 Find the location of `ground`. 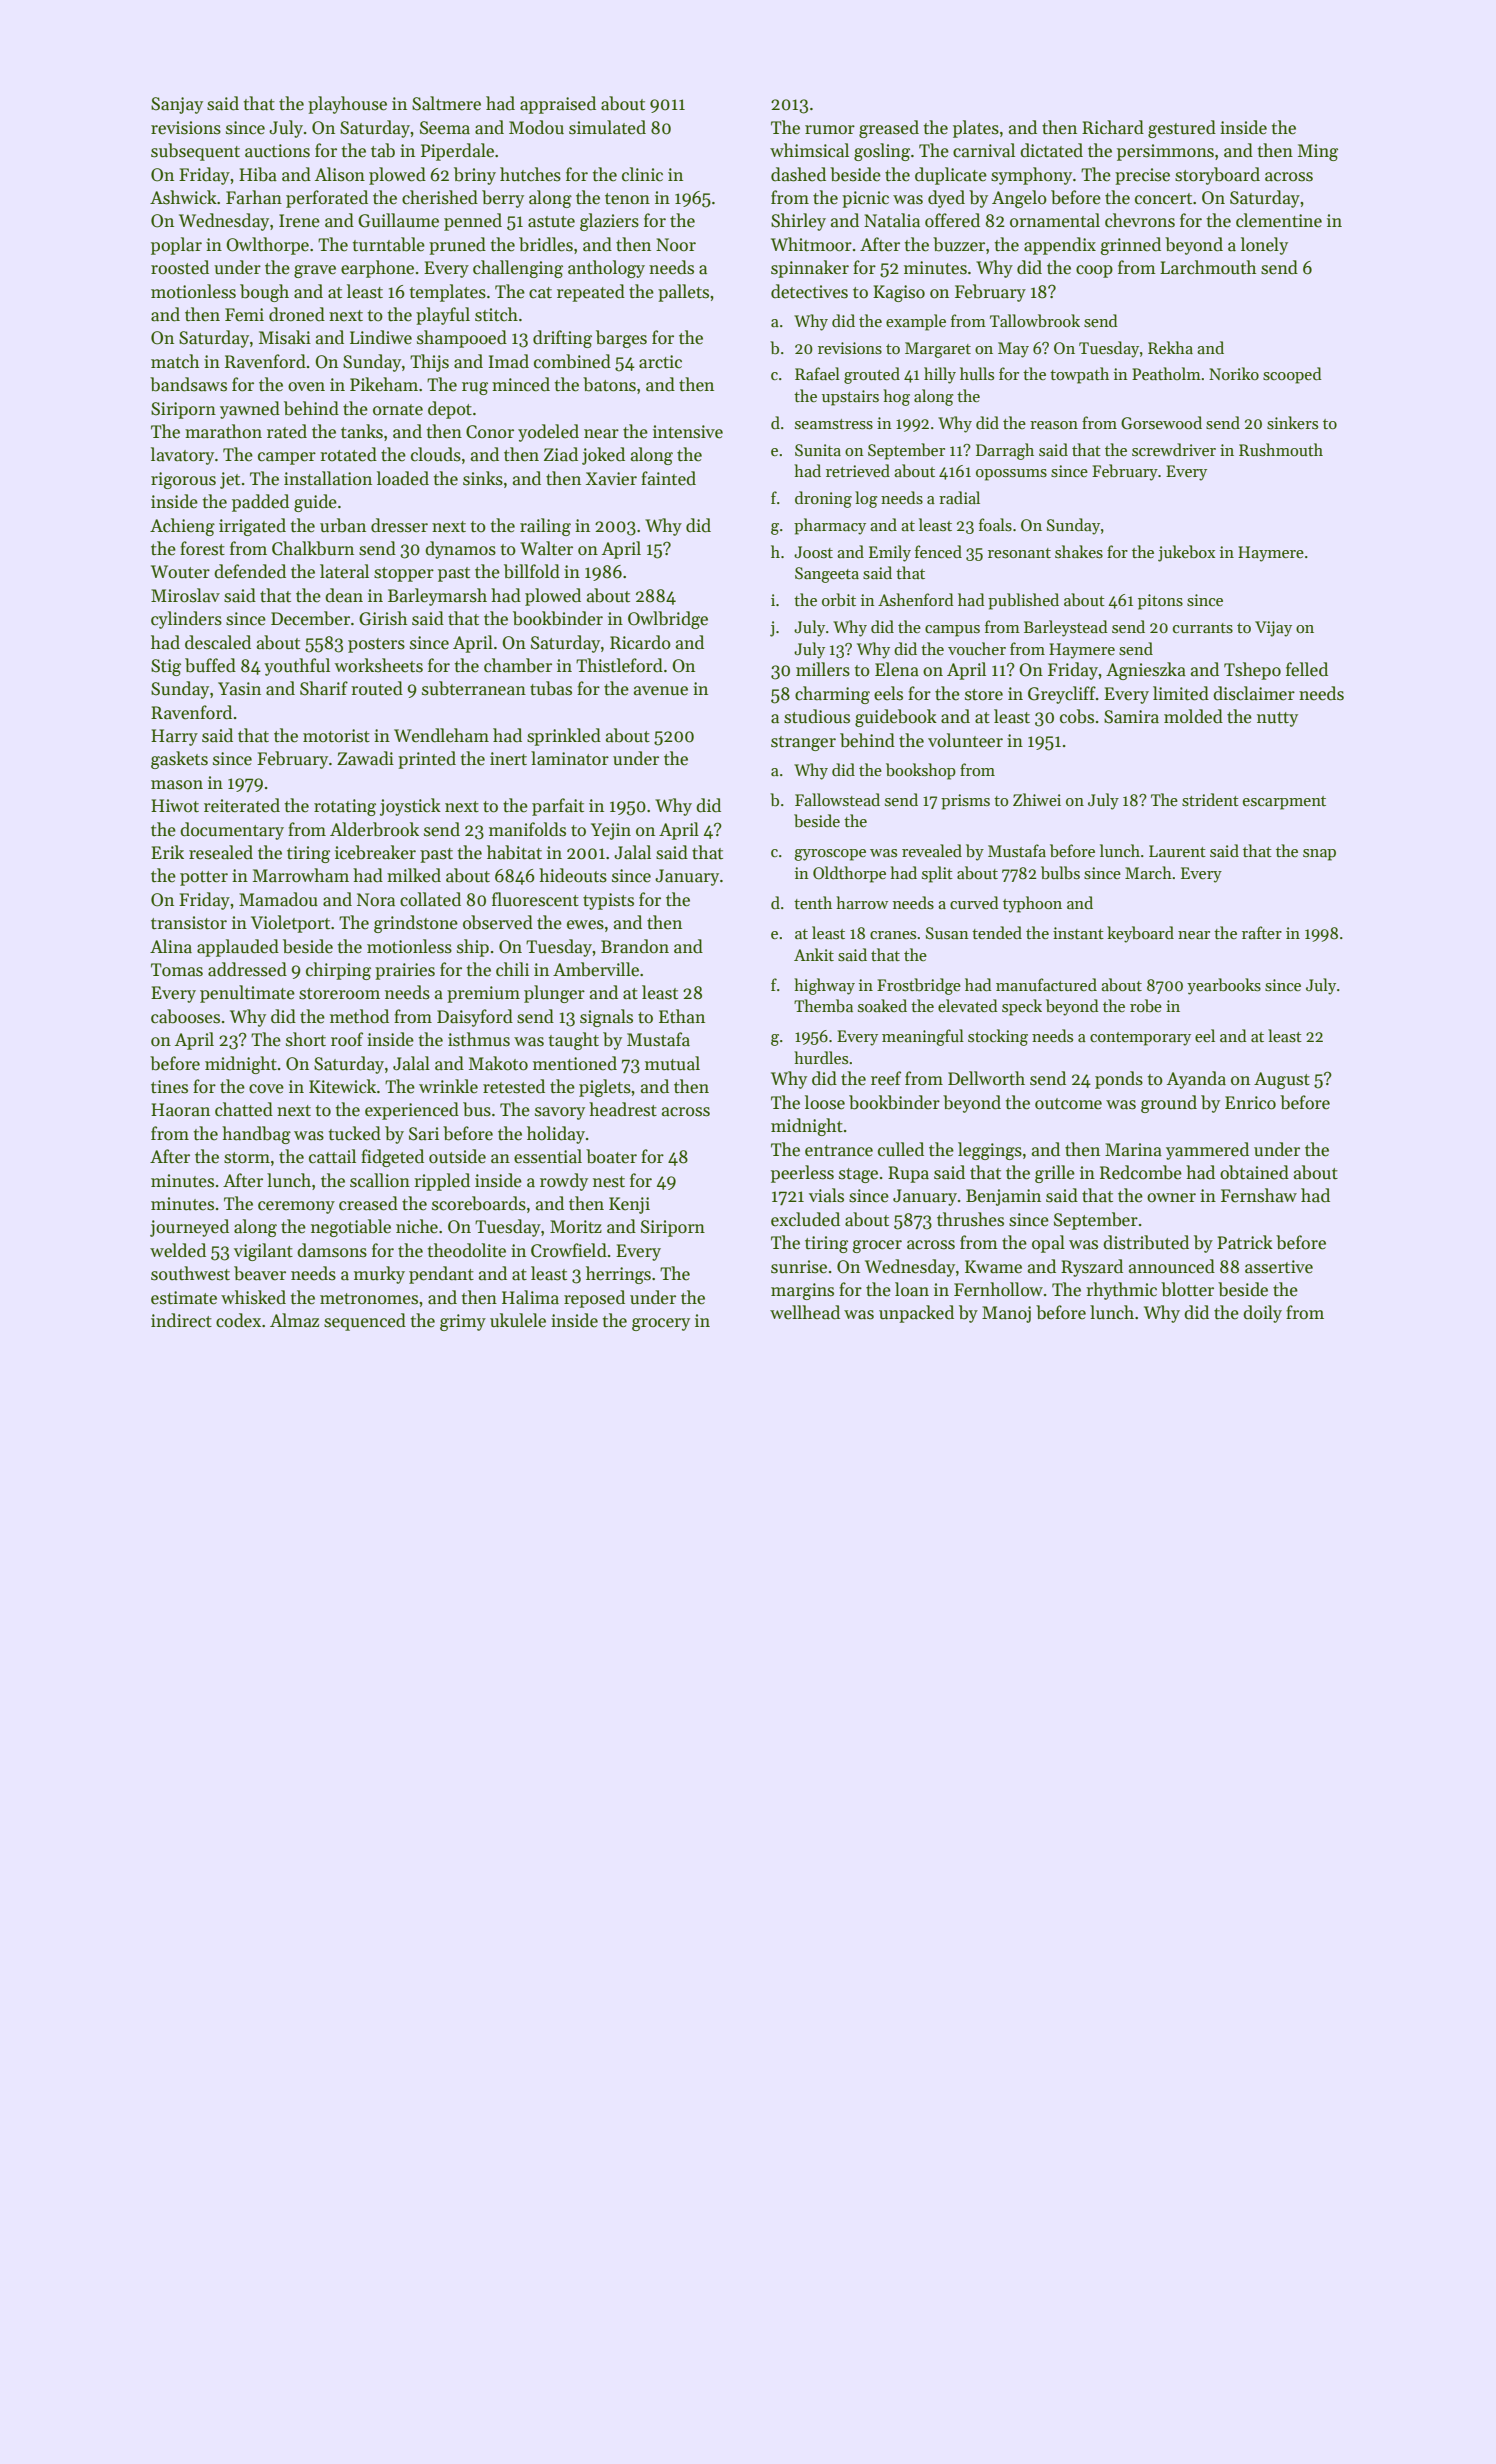

ground is located at coordinates (1169, 1104).
